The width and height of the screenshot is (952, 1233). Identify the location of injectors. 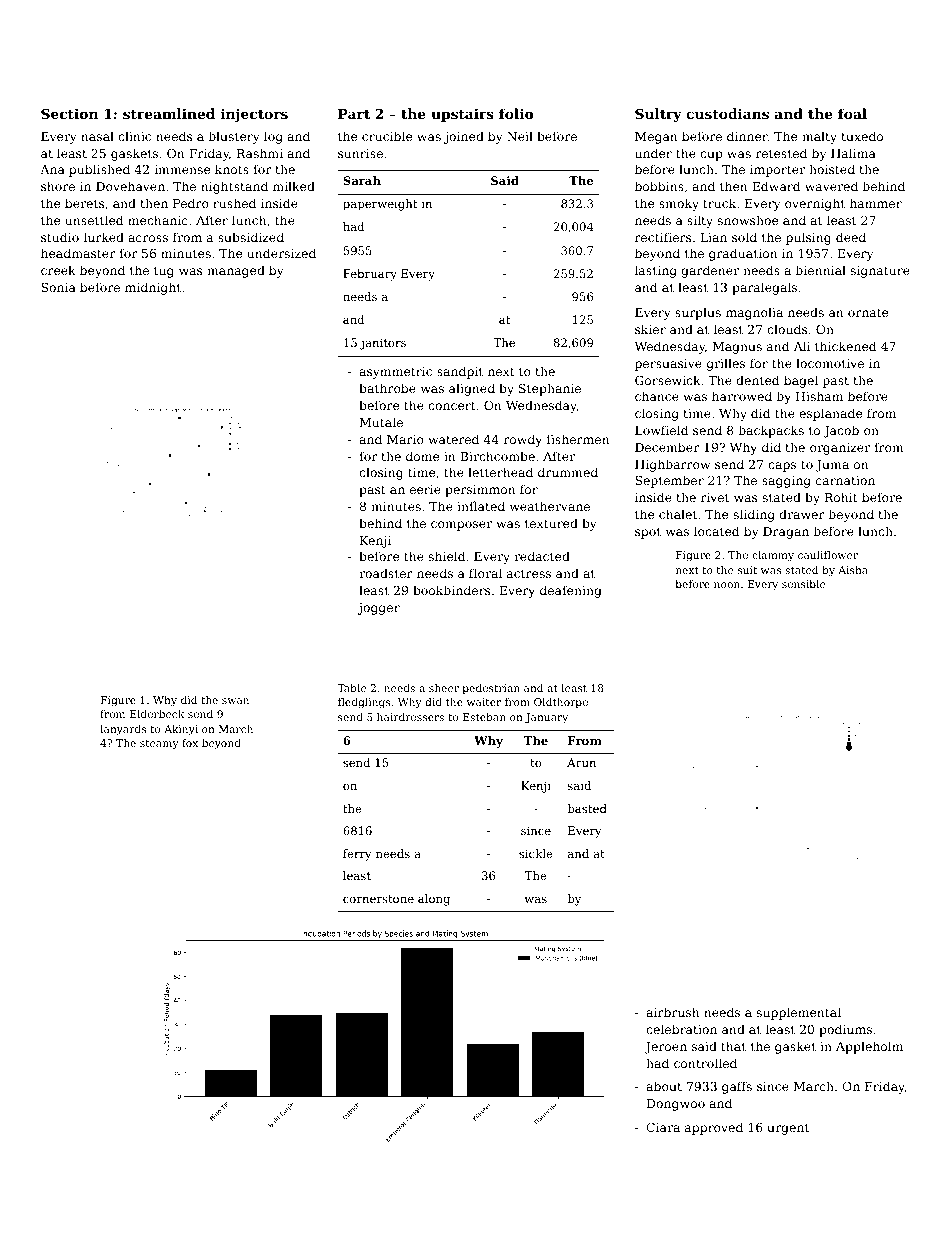
(254, 115).
